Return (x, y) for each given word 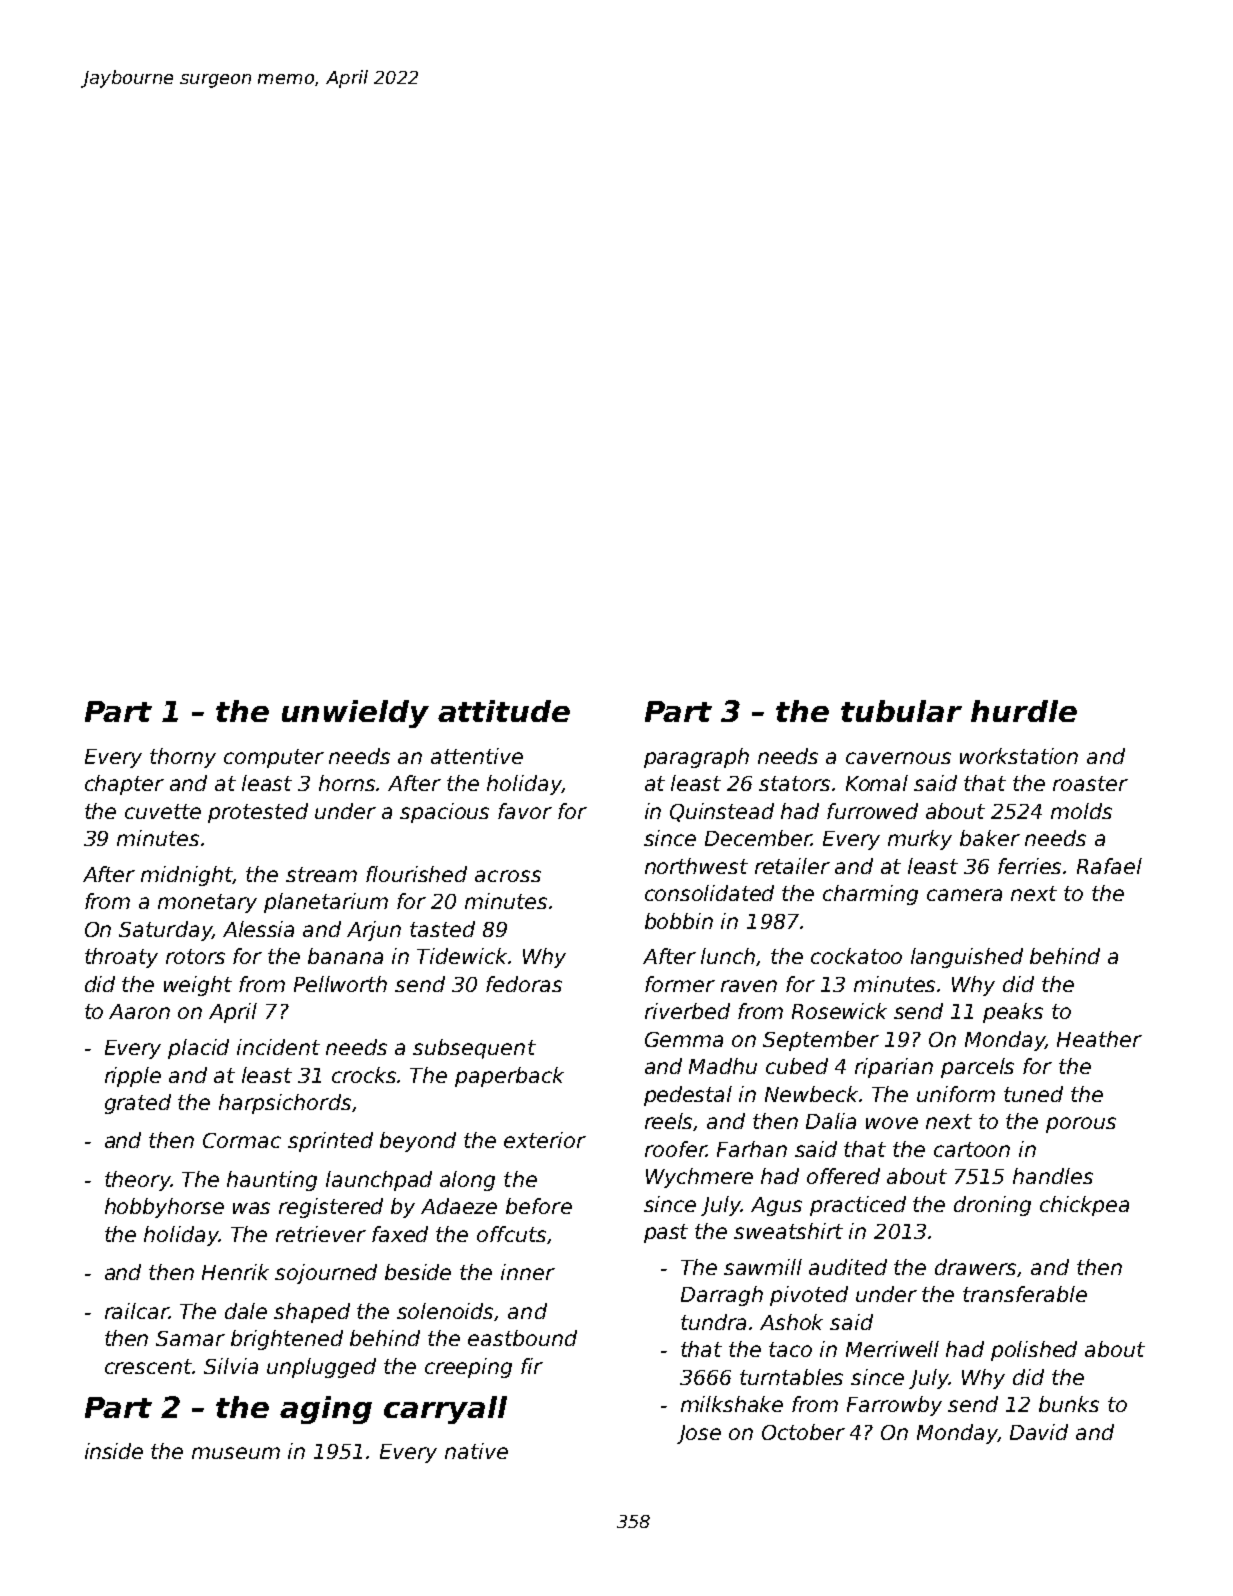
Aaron (139, 1011)
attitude (504, 711)
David (1039, 1432)
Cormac (242, 1140)
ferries (1031, 866)
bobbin (679, 921)
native (476, 1451)
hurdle (1024, 711)
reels (669, 1122)
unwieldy (355, 714)
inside (114, 1451)
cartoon (972, 1149)
